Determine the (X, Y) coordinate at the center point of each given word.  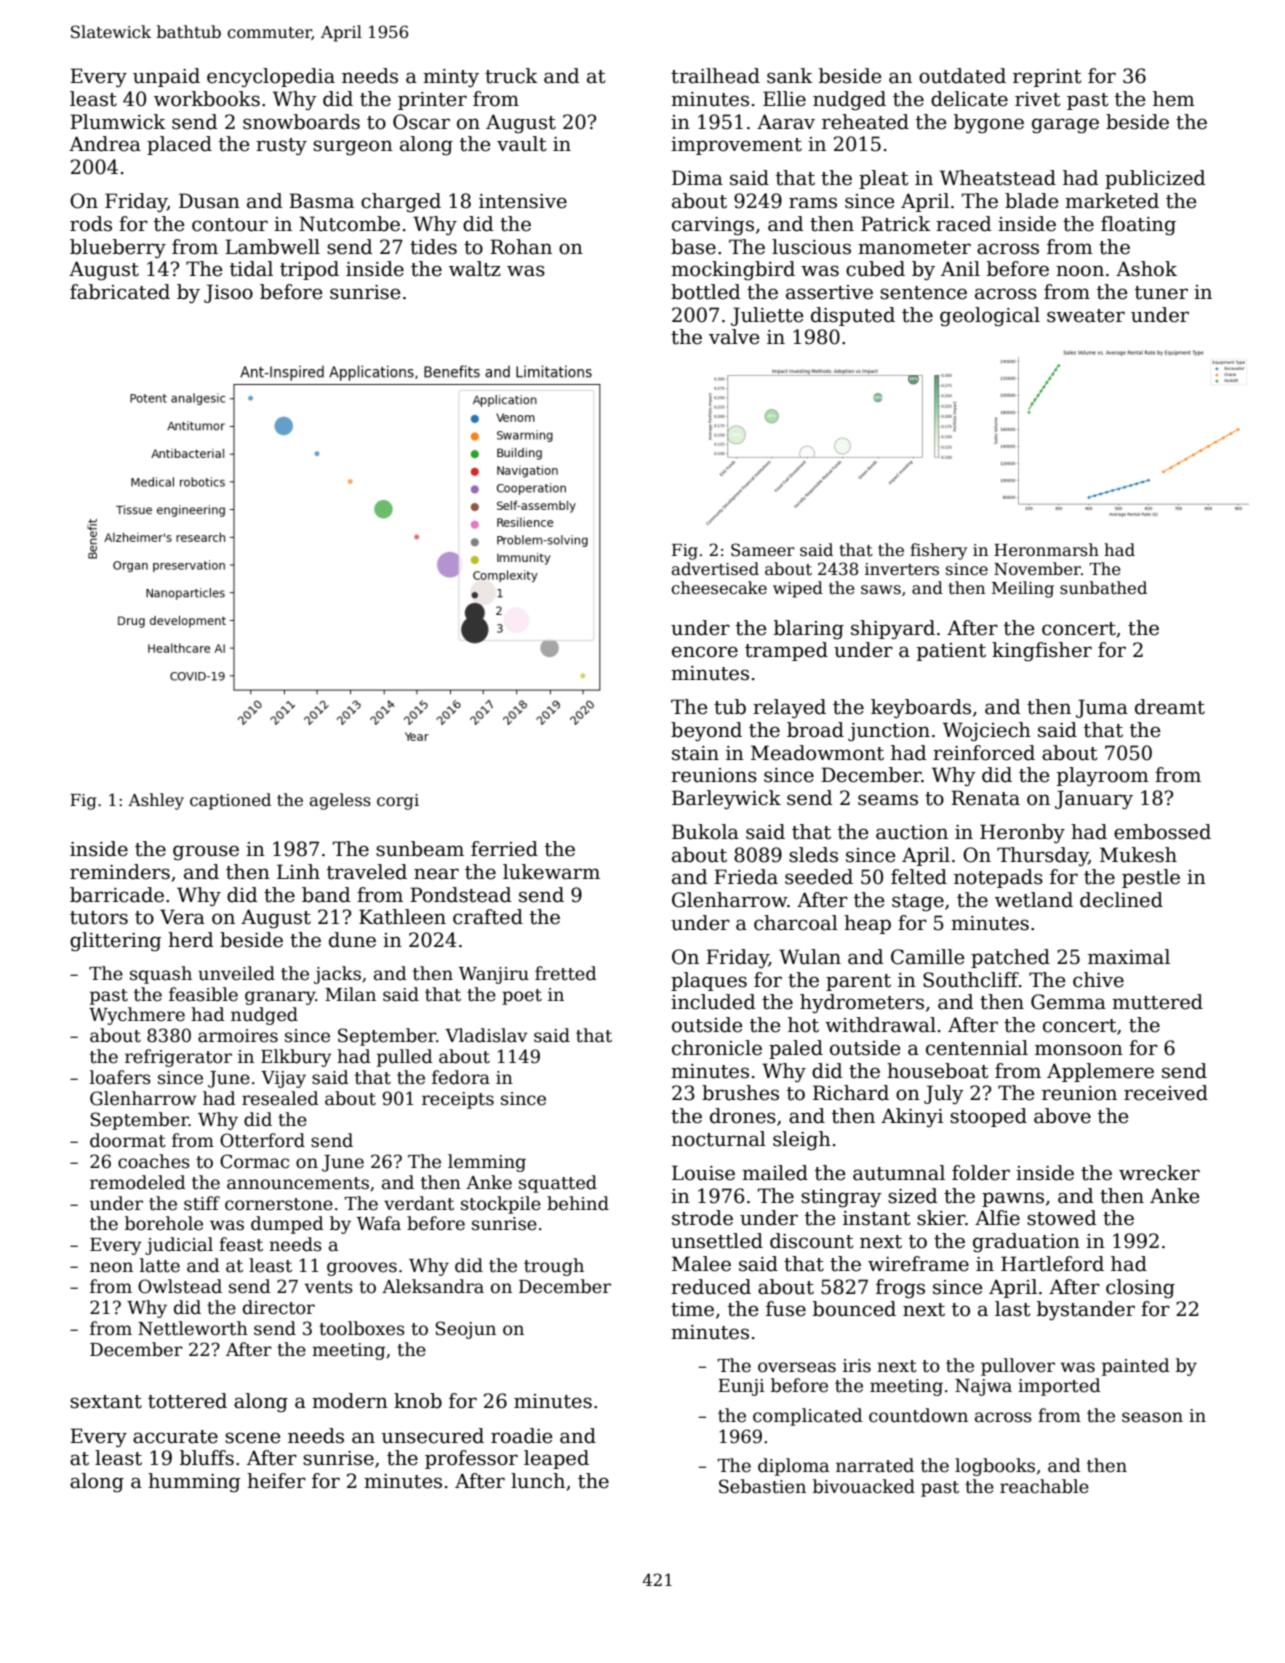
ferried (504, 849)
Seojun (466, 1330)
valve (734, 337)
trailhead (715, 76)
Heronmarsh (1046, 550)
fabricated (120, 292)
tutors (99, 918)
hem (1174, 99)
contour (230, 225)
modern (350, 1401)
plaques (709, 981)
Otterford (262, 1140)
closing (1140, 1289)
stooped (988, 1117)
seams (888, 800)
